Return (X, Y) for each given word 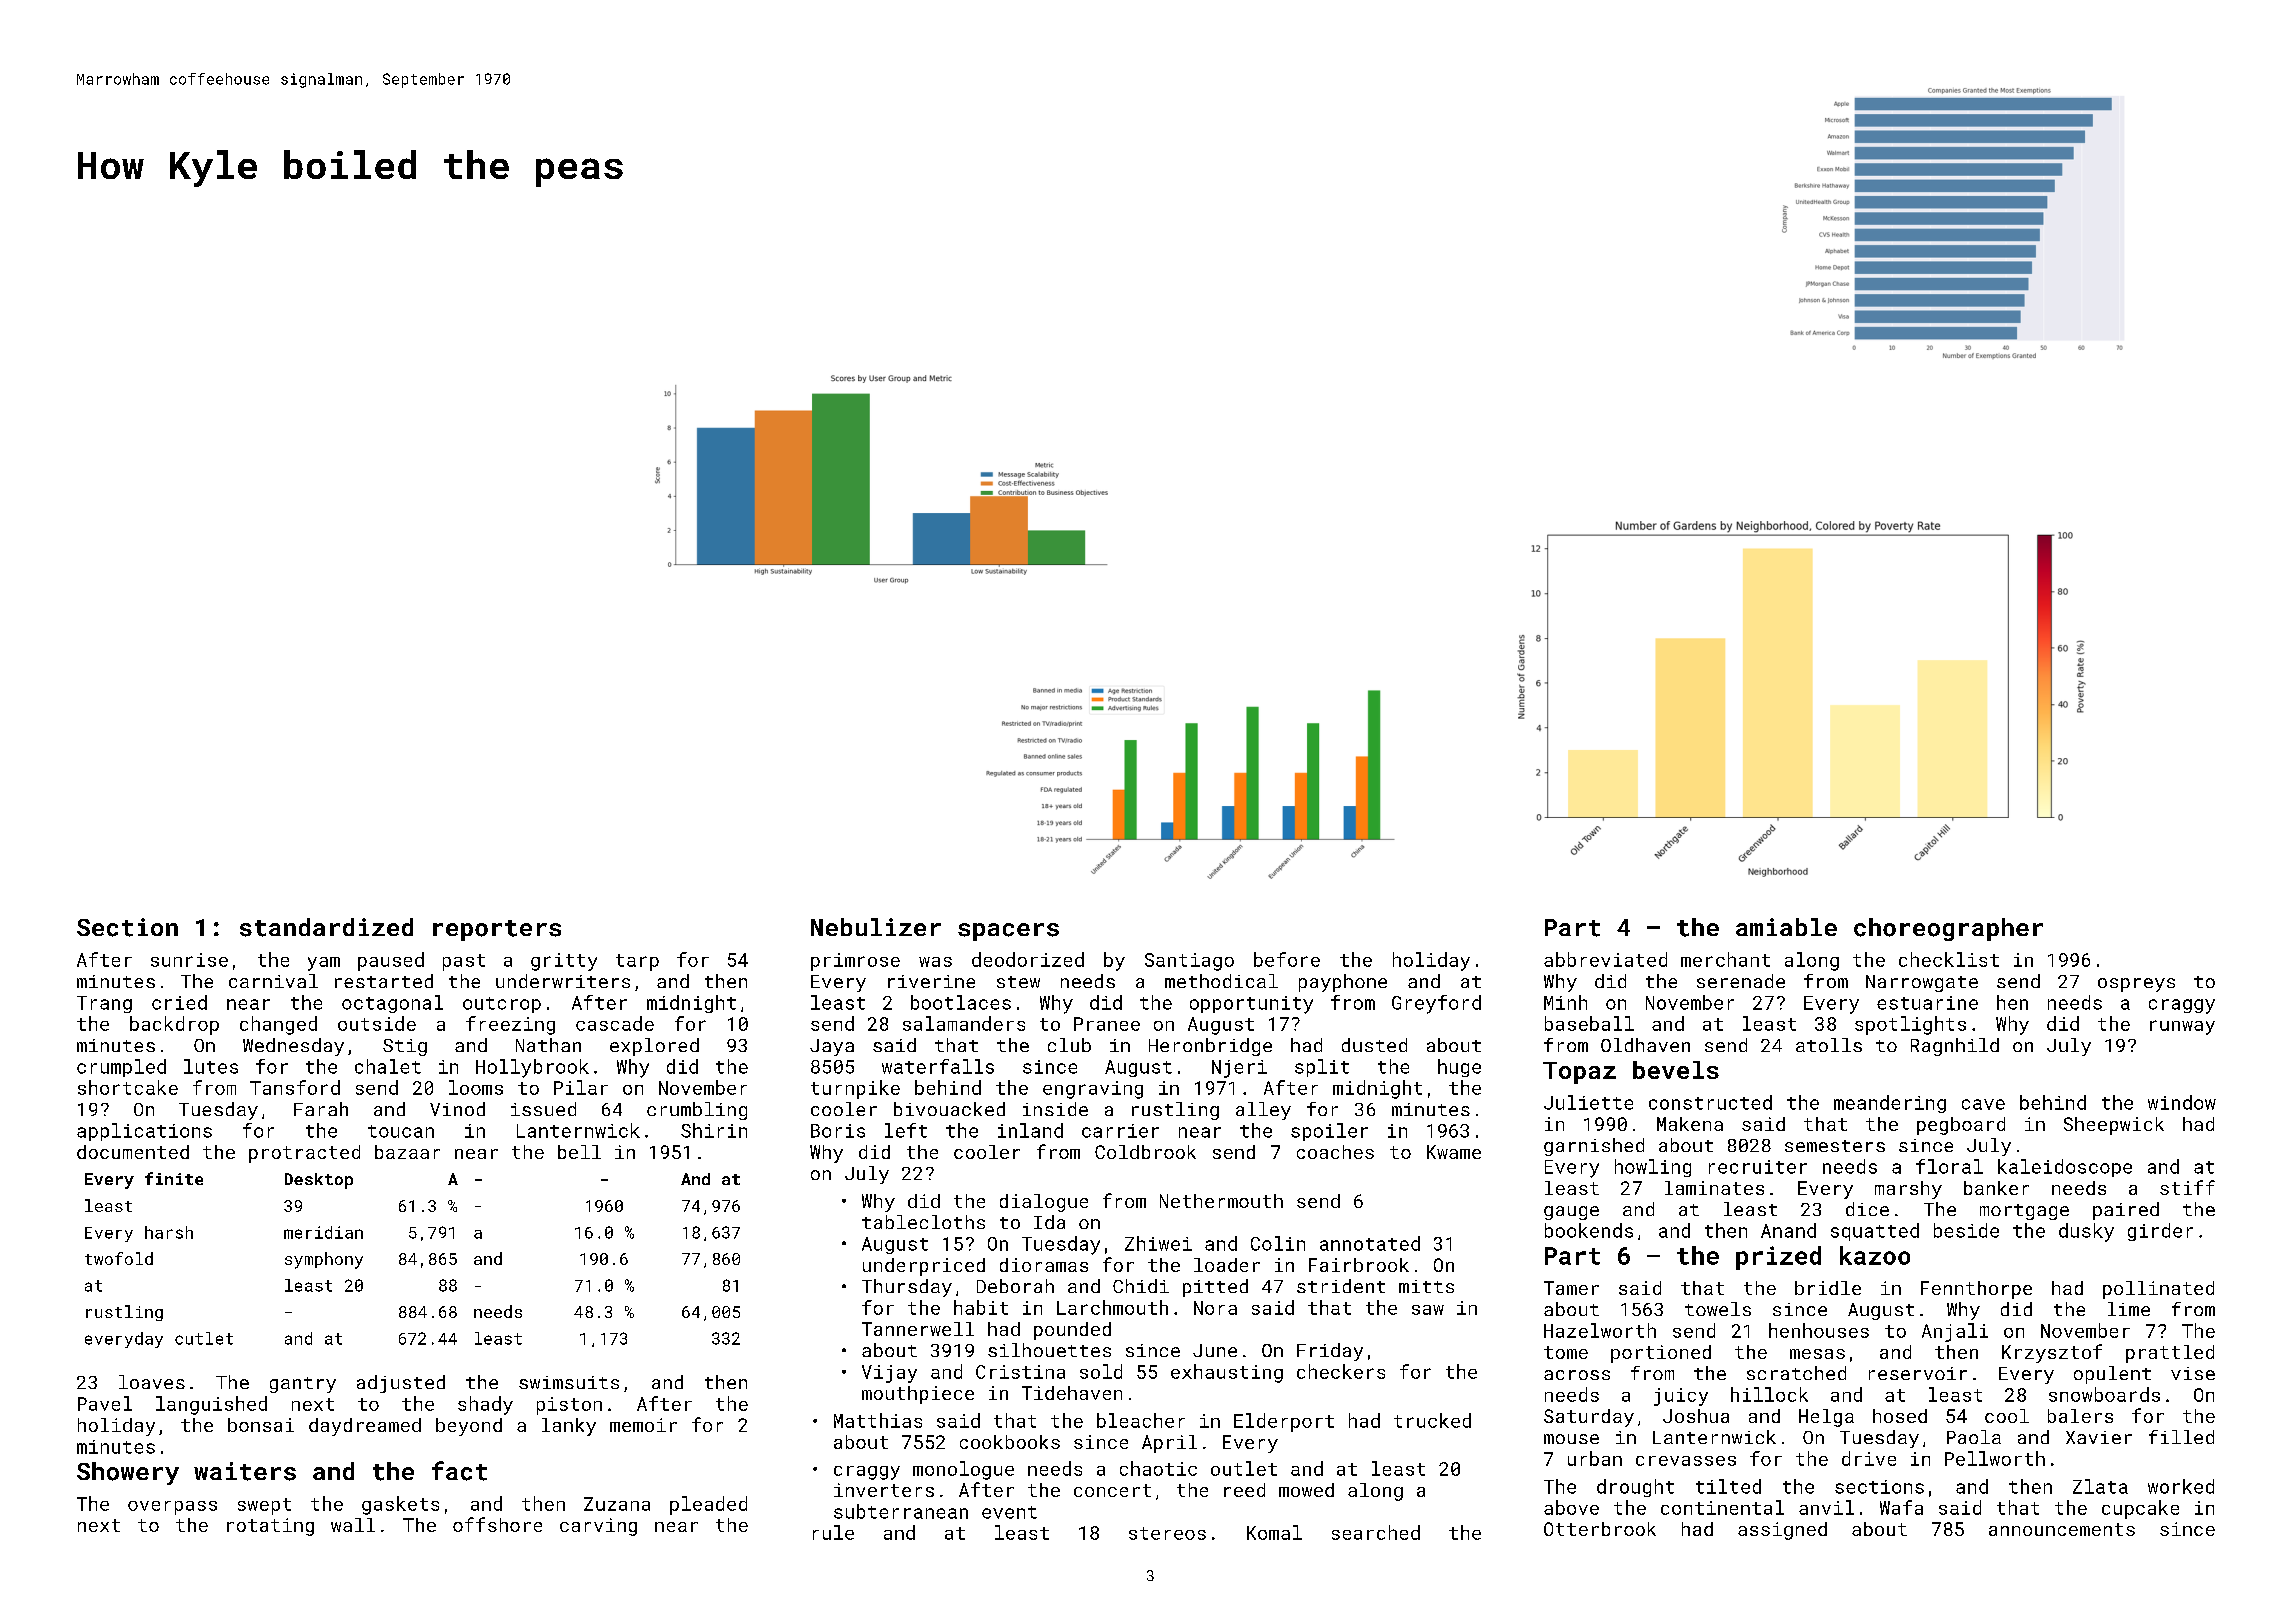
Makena (1690, 1124)
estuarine (1927, 1003)
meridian (323, 1232)
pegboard (1961, 1126)
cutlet (204, 1338)
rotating (270, 1527)
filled (2181, 1437)
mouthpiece (918, 1395)
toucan (401, 1131)
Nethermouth (1221, 1201)
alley (1263, 1111)
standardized (326, 927)
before (1287, 959)
